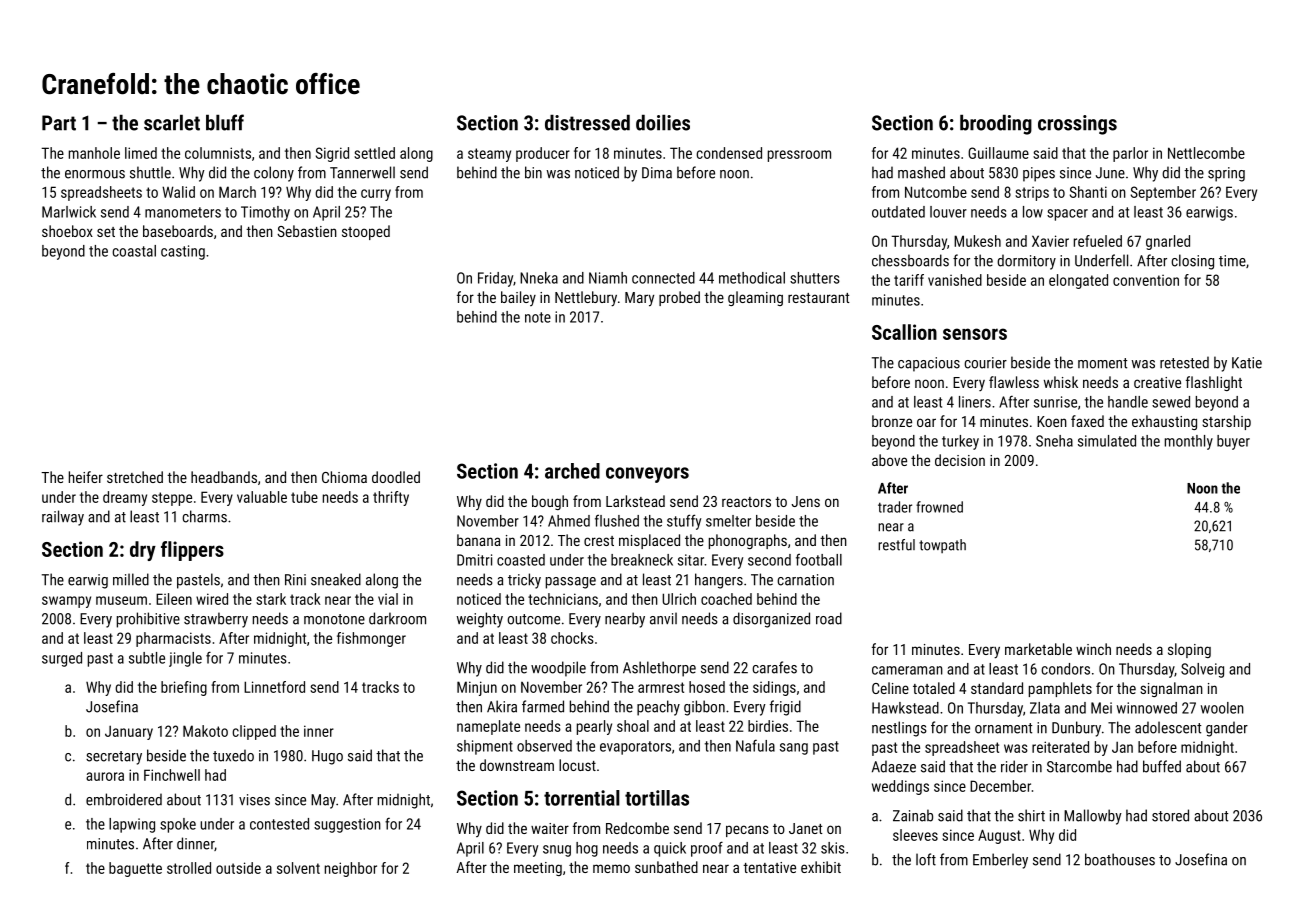 This page has height=924, width=1308. What do you see at coordinates (608, 278) in the page?
I see `Niamh` at bounding box center [608, 278].
